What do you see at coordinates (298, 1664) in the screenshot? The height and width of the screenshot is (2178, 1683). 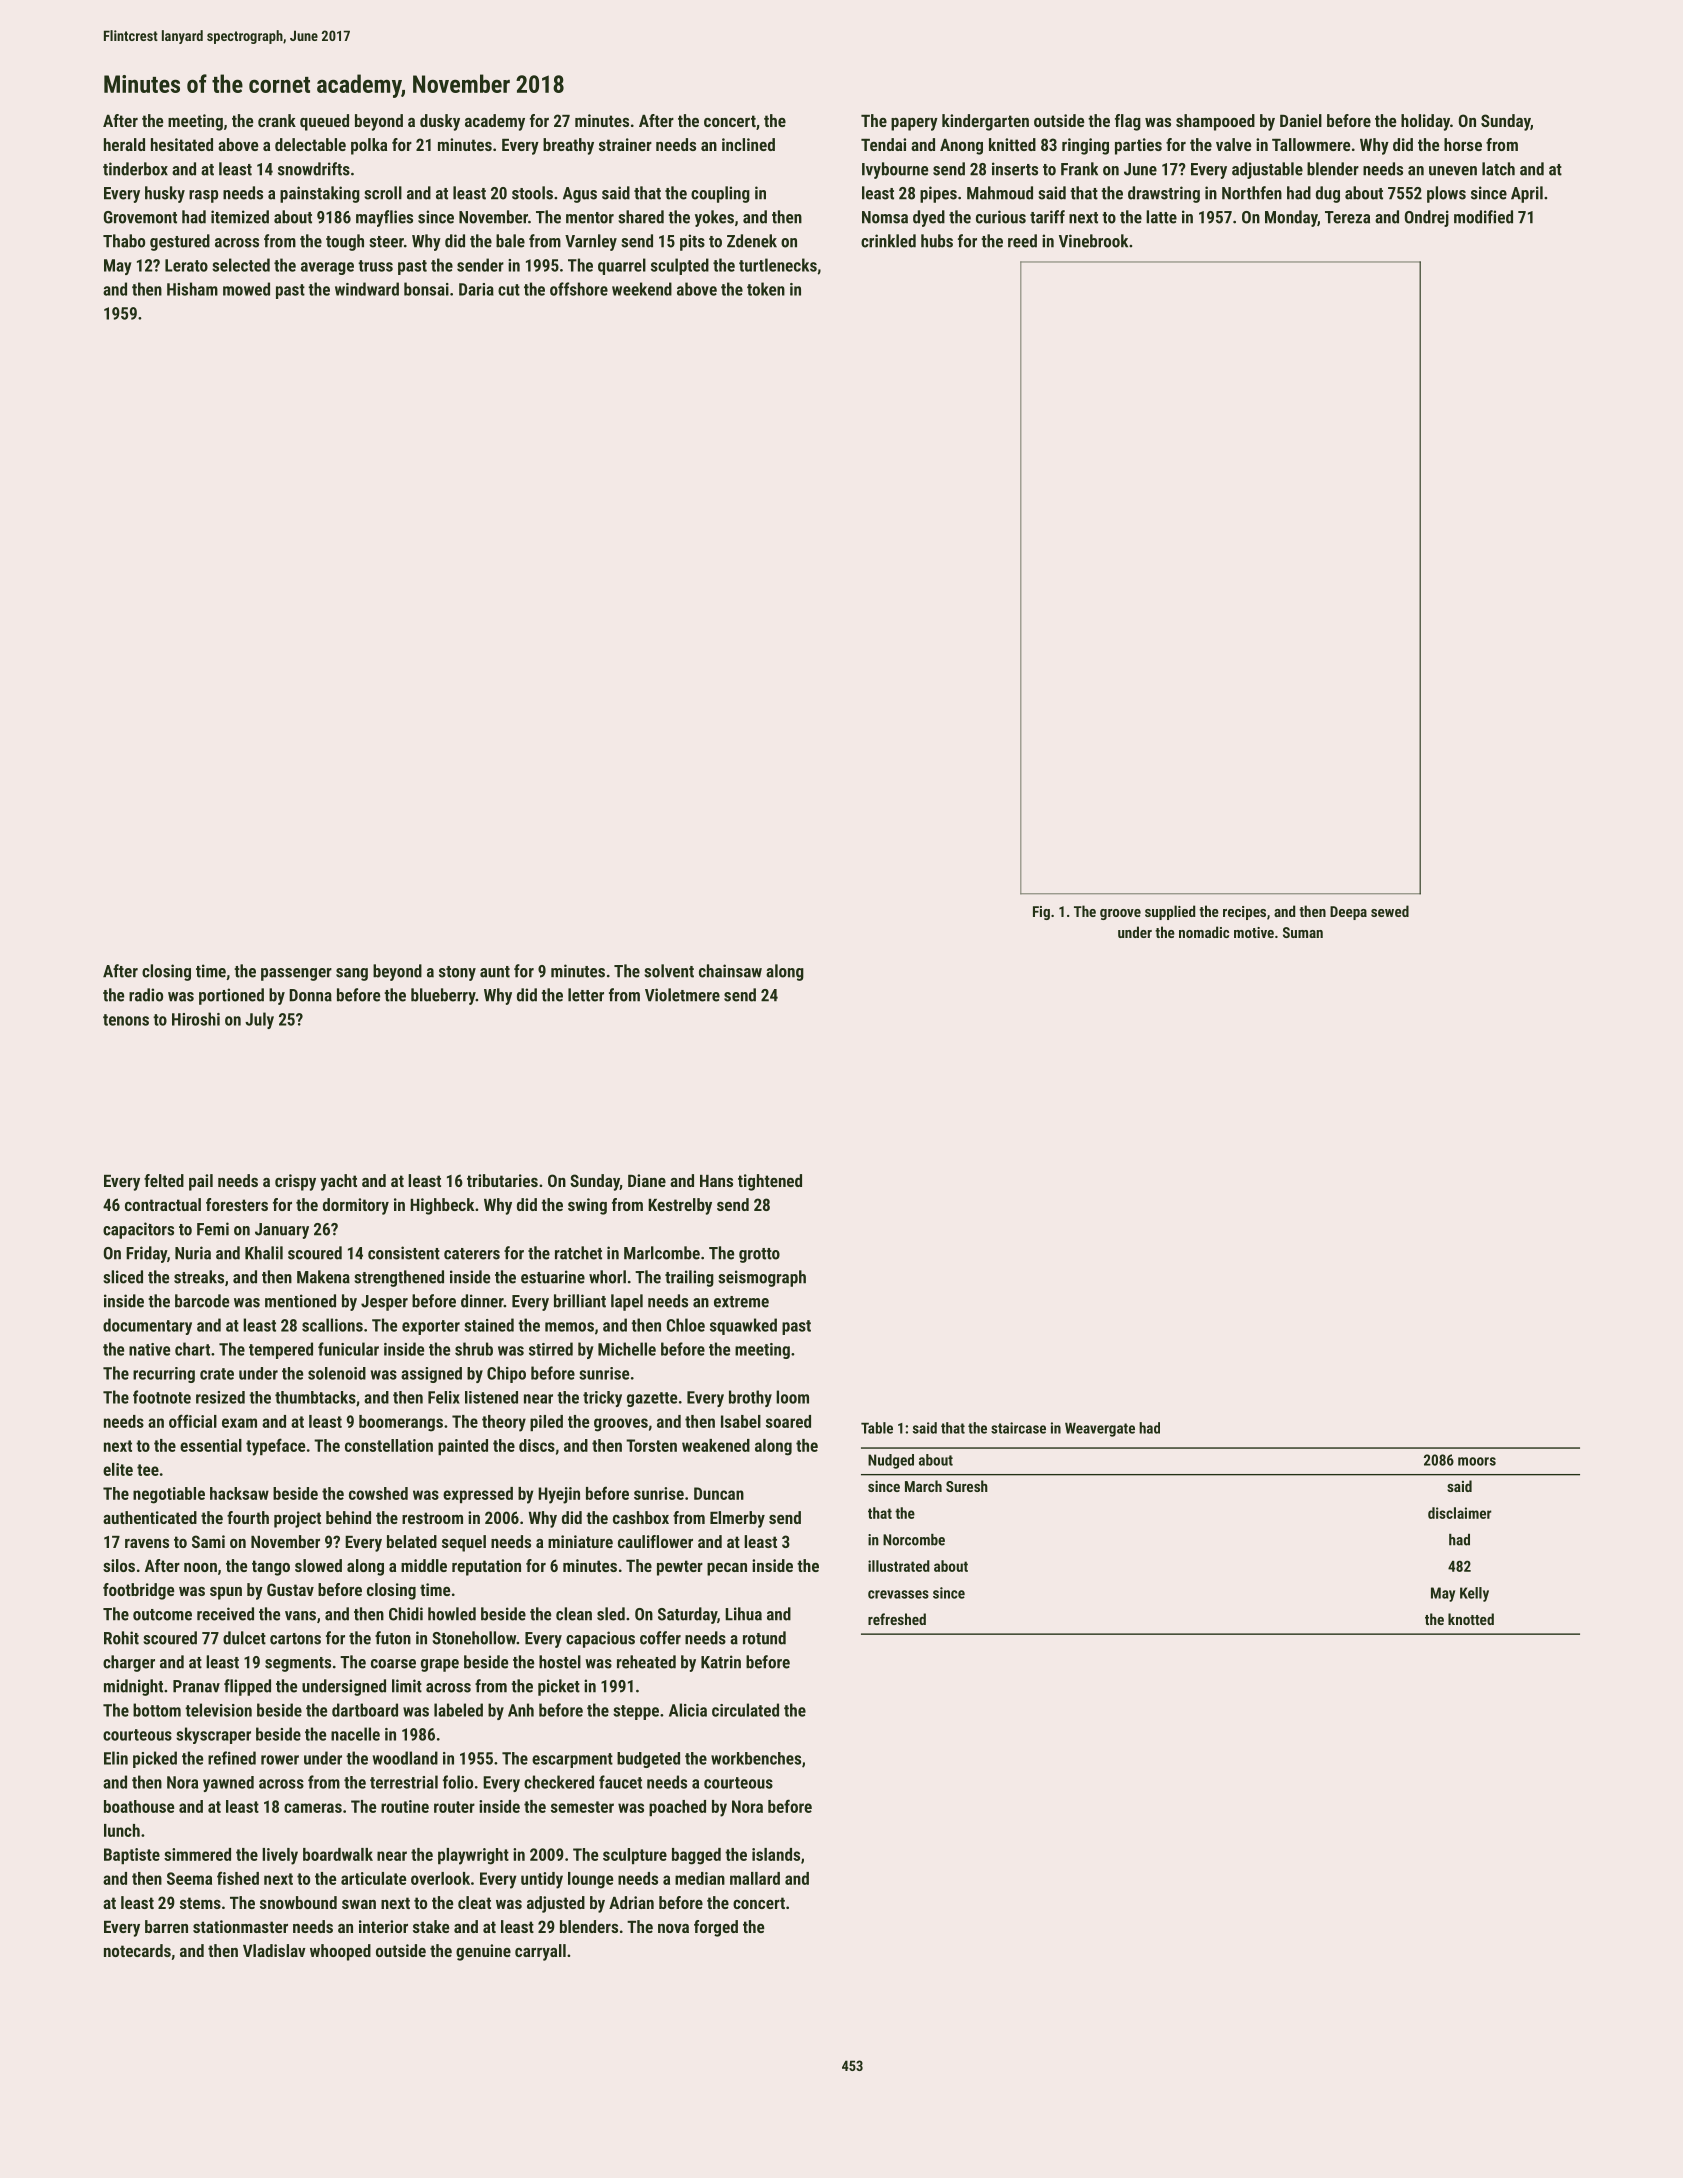 I see `segments` at bounding box center [298, 1664].
